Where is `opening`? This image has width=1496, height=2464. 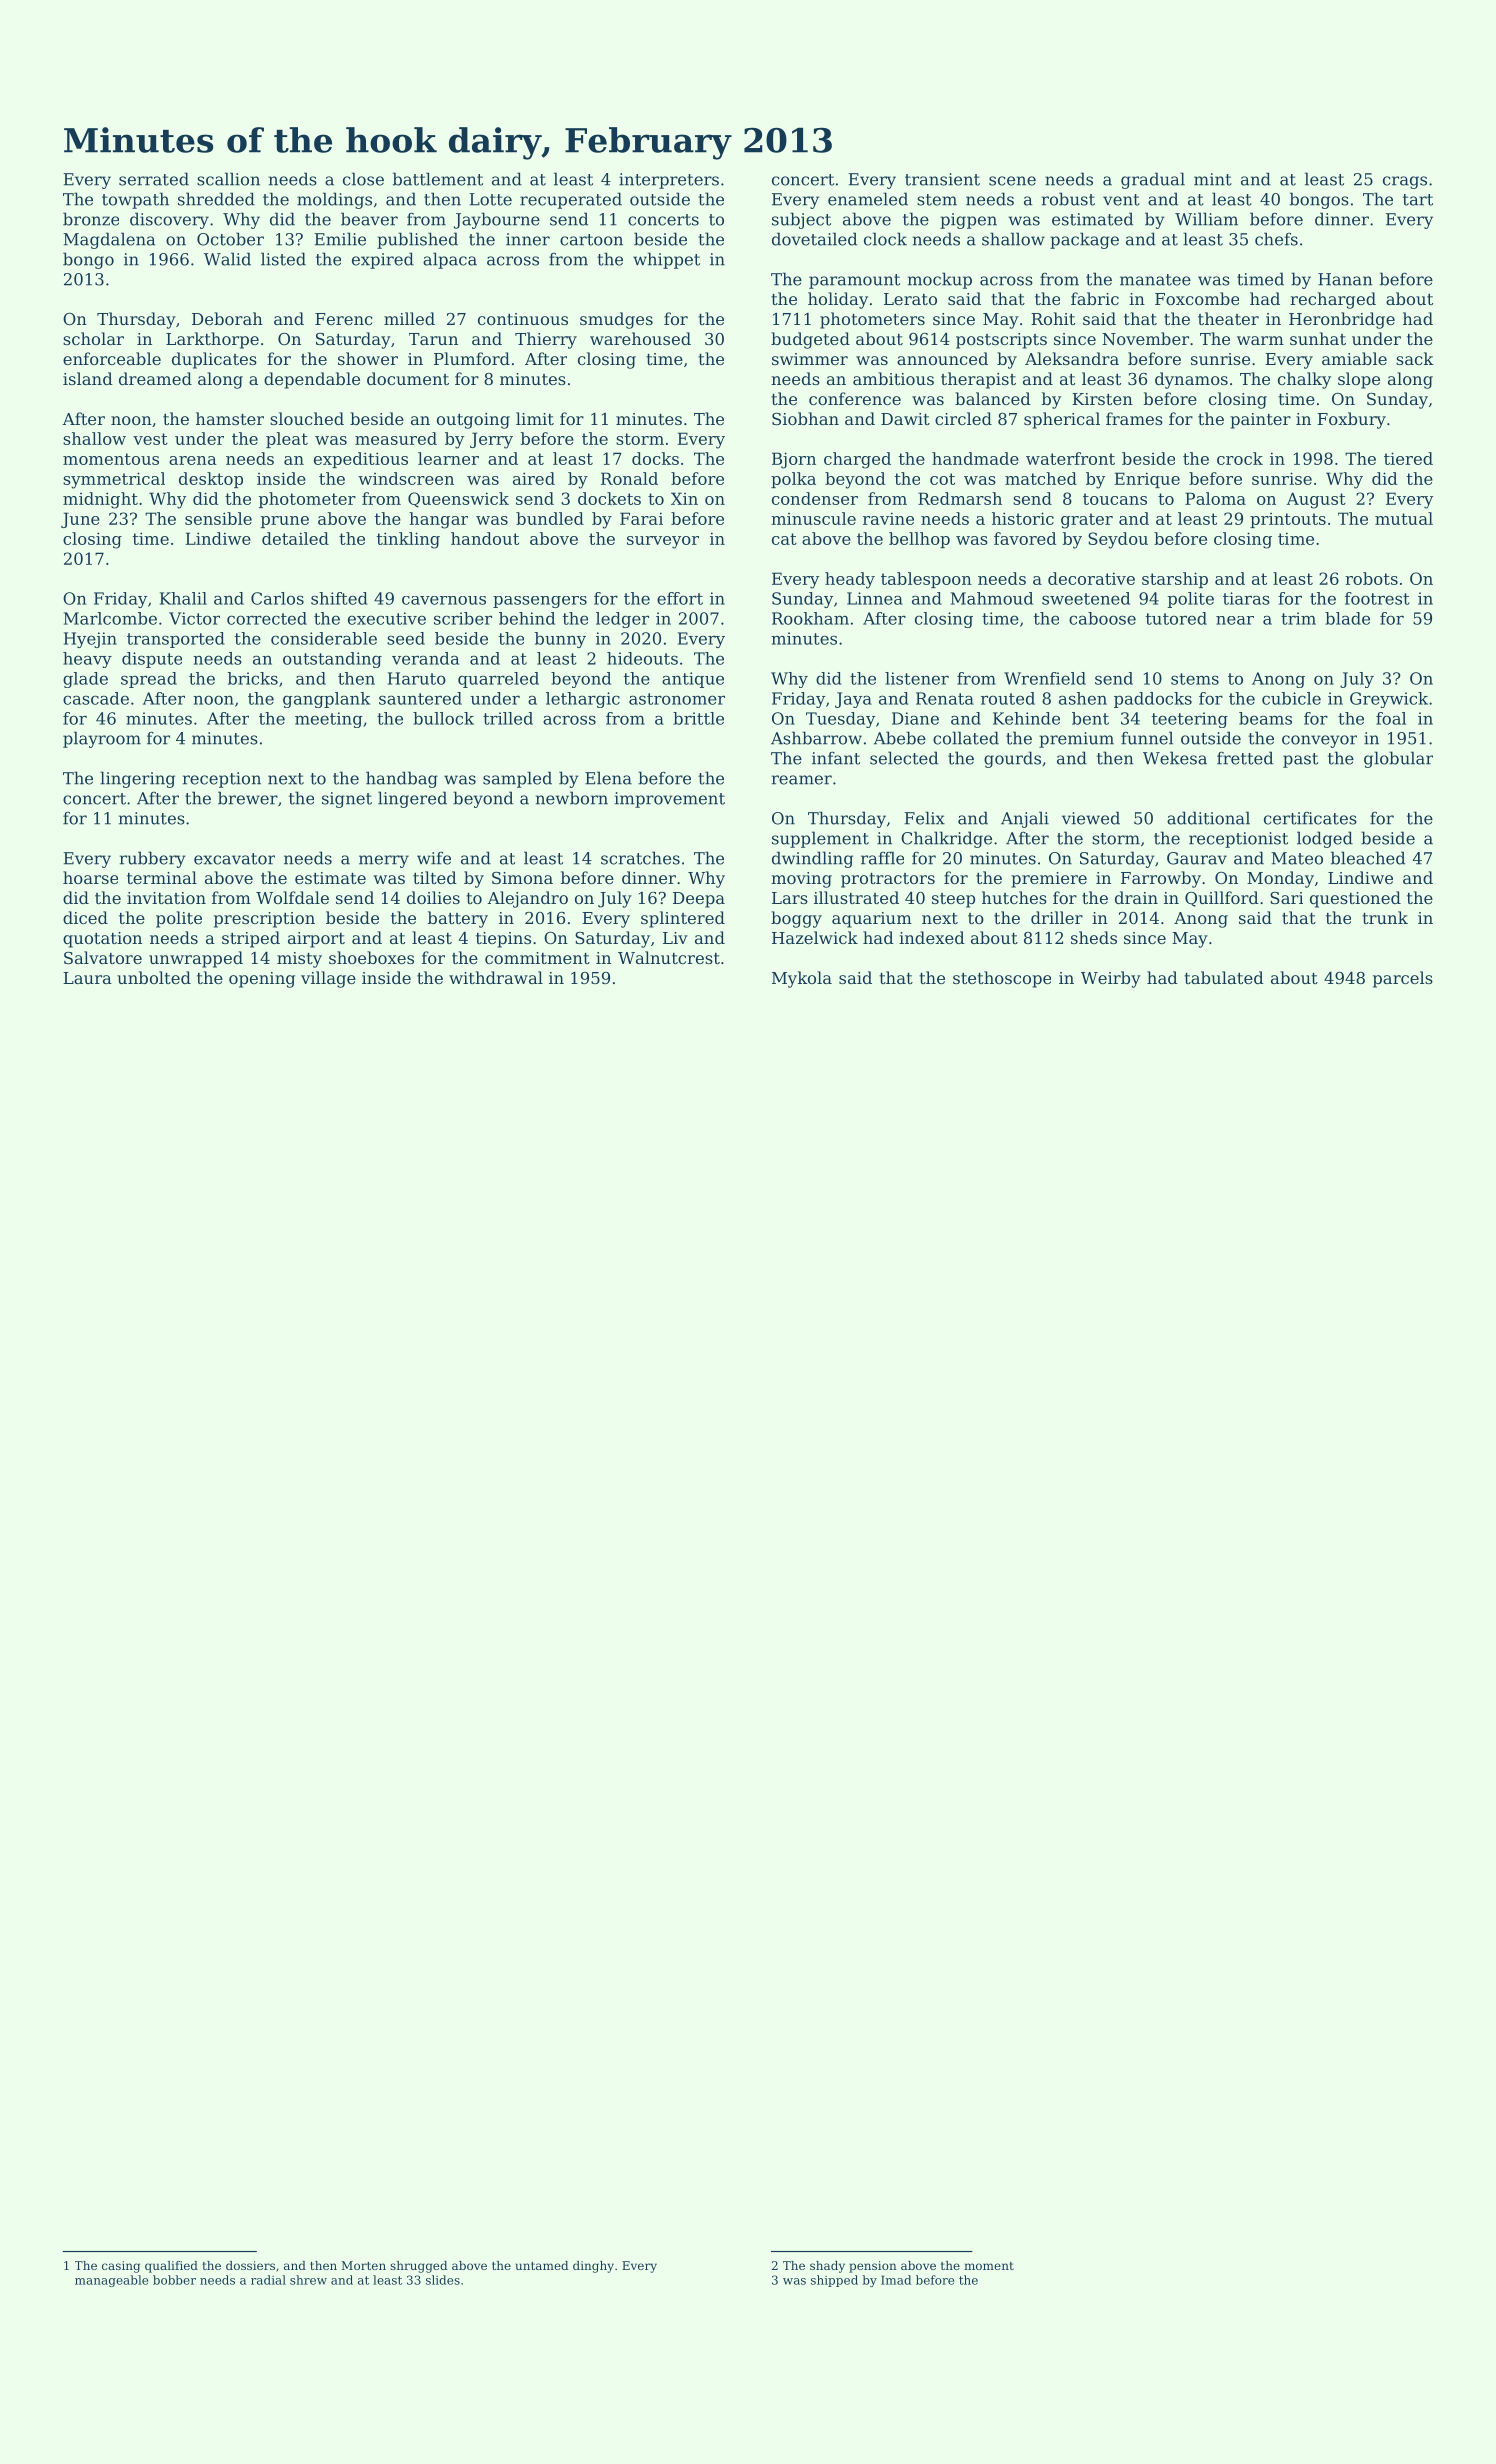 opening is located at coordinates (262, 980).
